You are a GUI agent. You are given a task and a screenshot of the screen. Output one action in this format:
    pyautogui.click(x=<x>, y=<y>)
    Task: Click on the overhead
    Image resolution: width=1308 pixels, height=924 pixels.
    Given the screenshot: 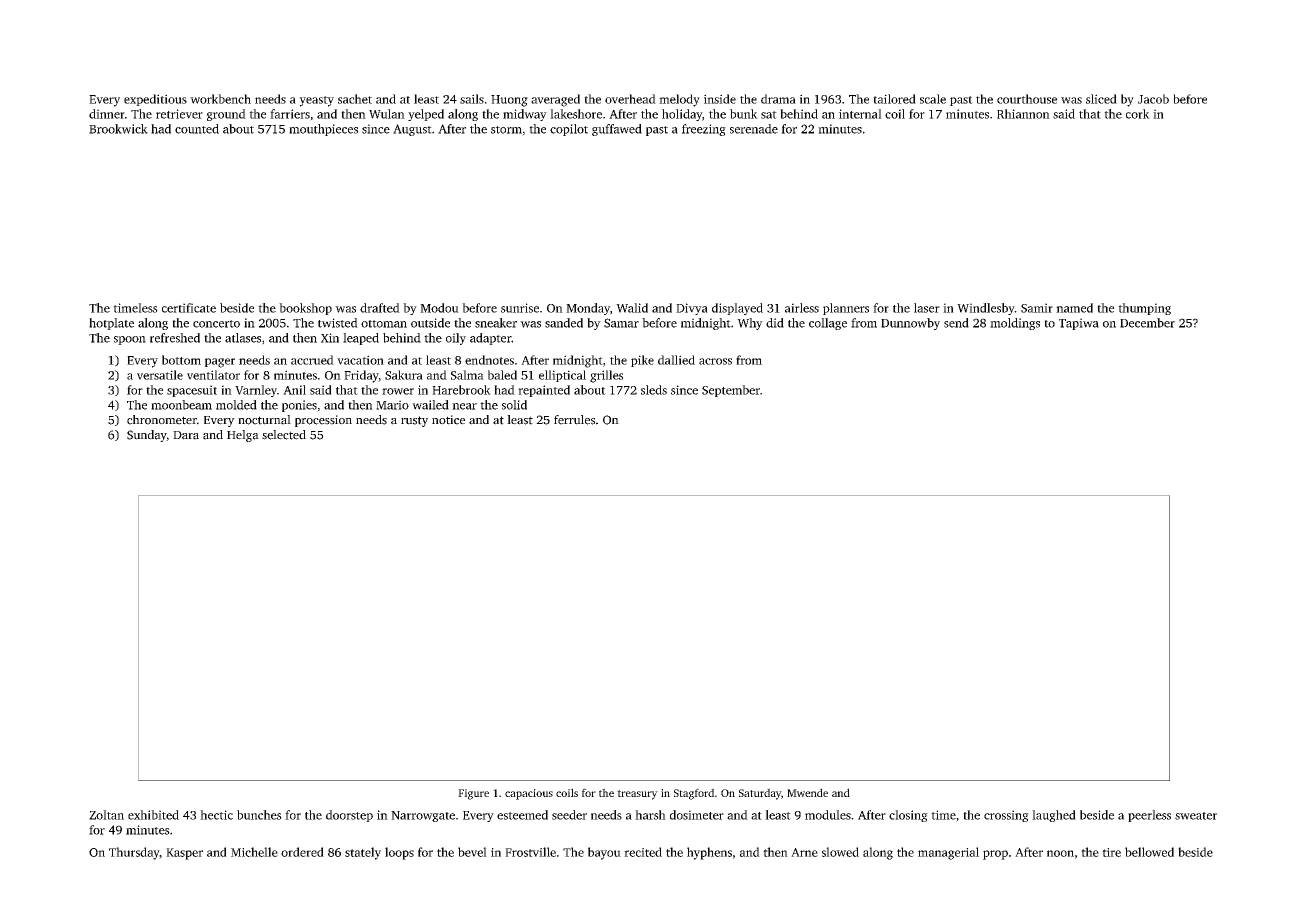 What is the action you would take?
    pyautogui.click(x=630, y=99)
